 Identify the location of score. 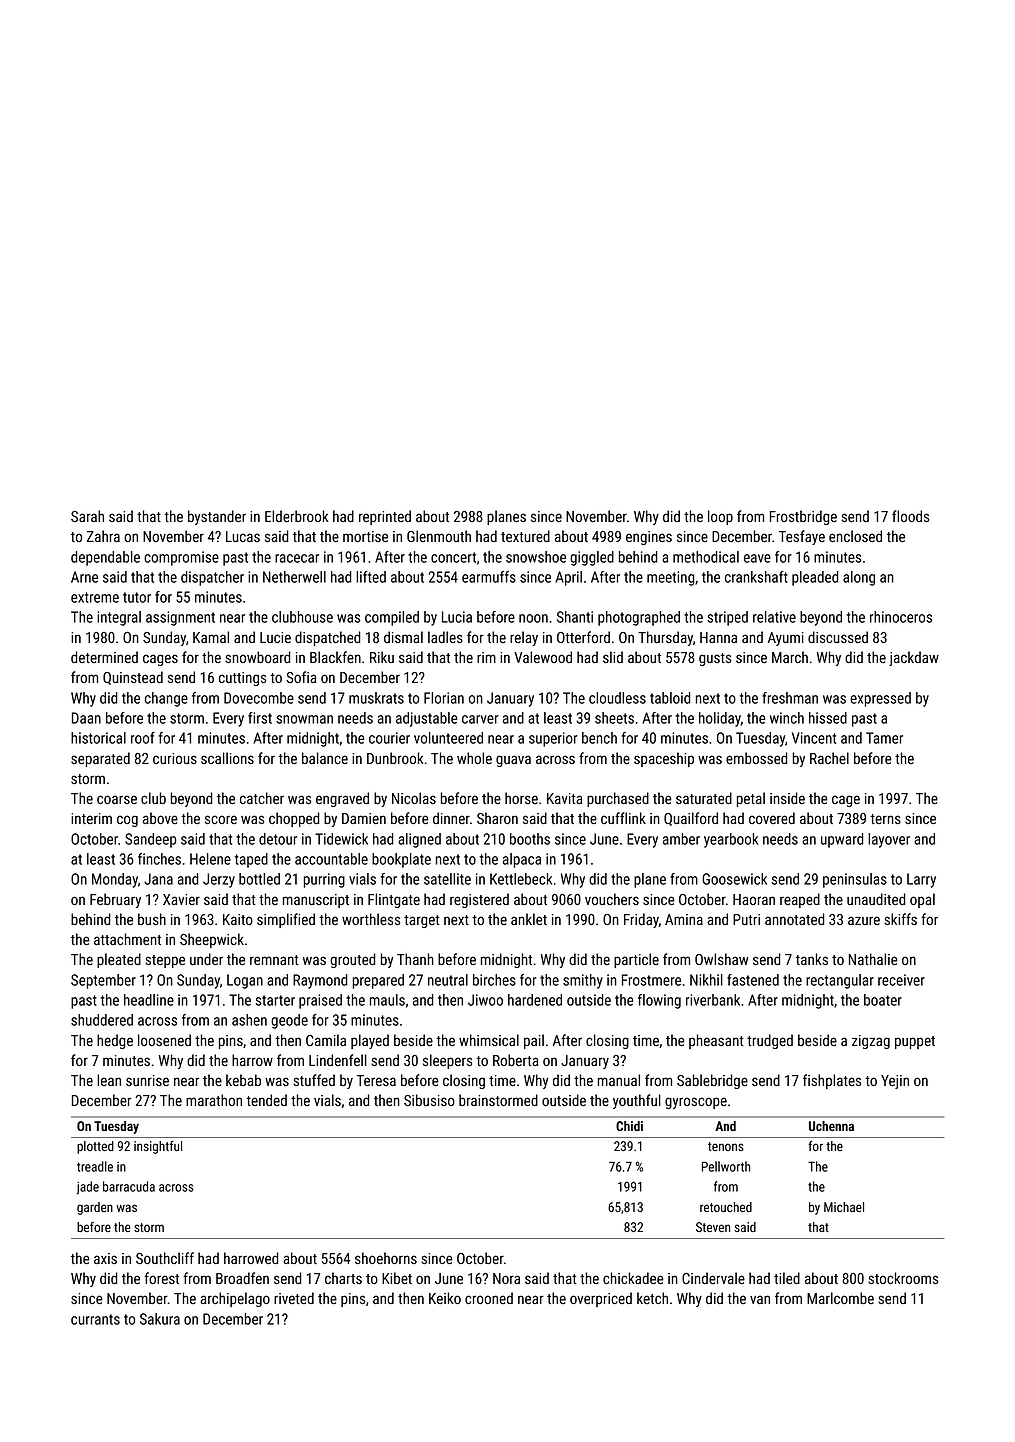
(221, 819).
